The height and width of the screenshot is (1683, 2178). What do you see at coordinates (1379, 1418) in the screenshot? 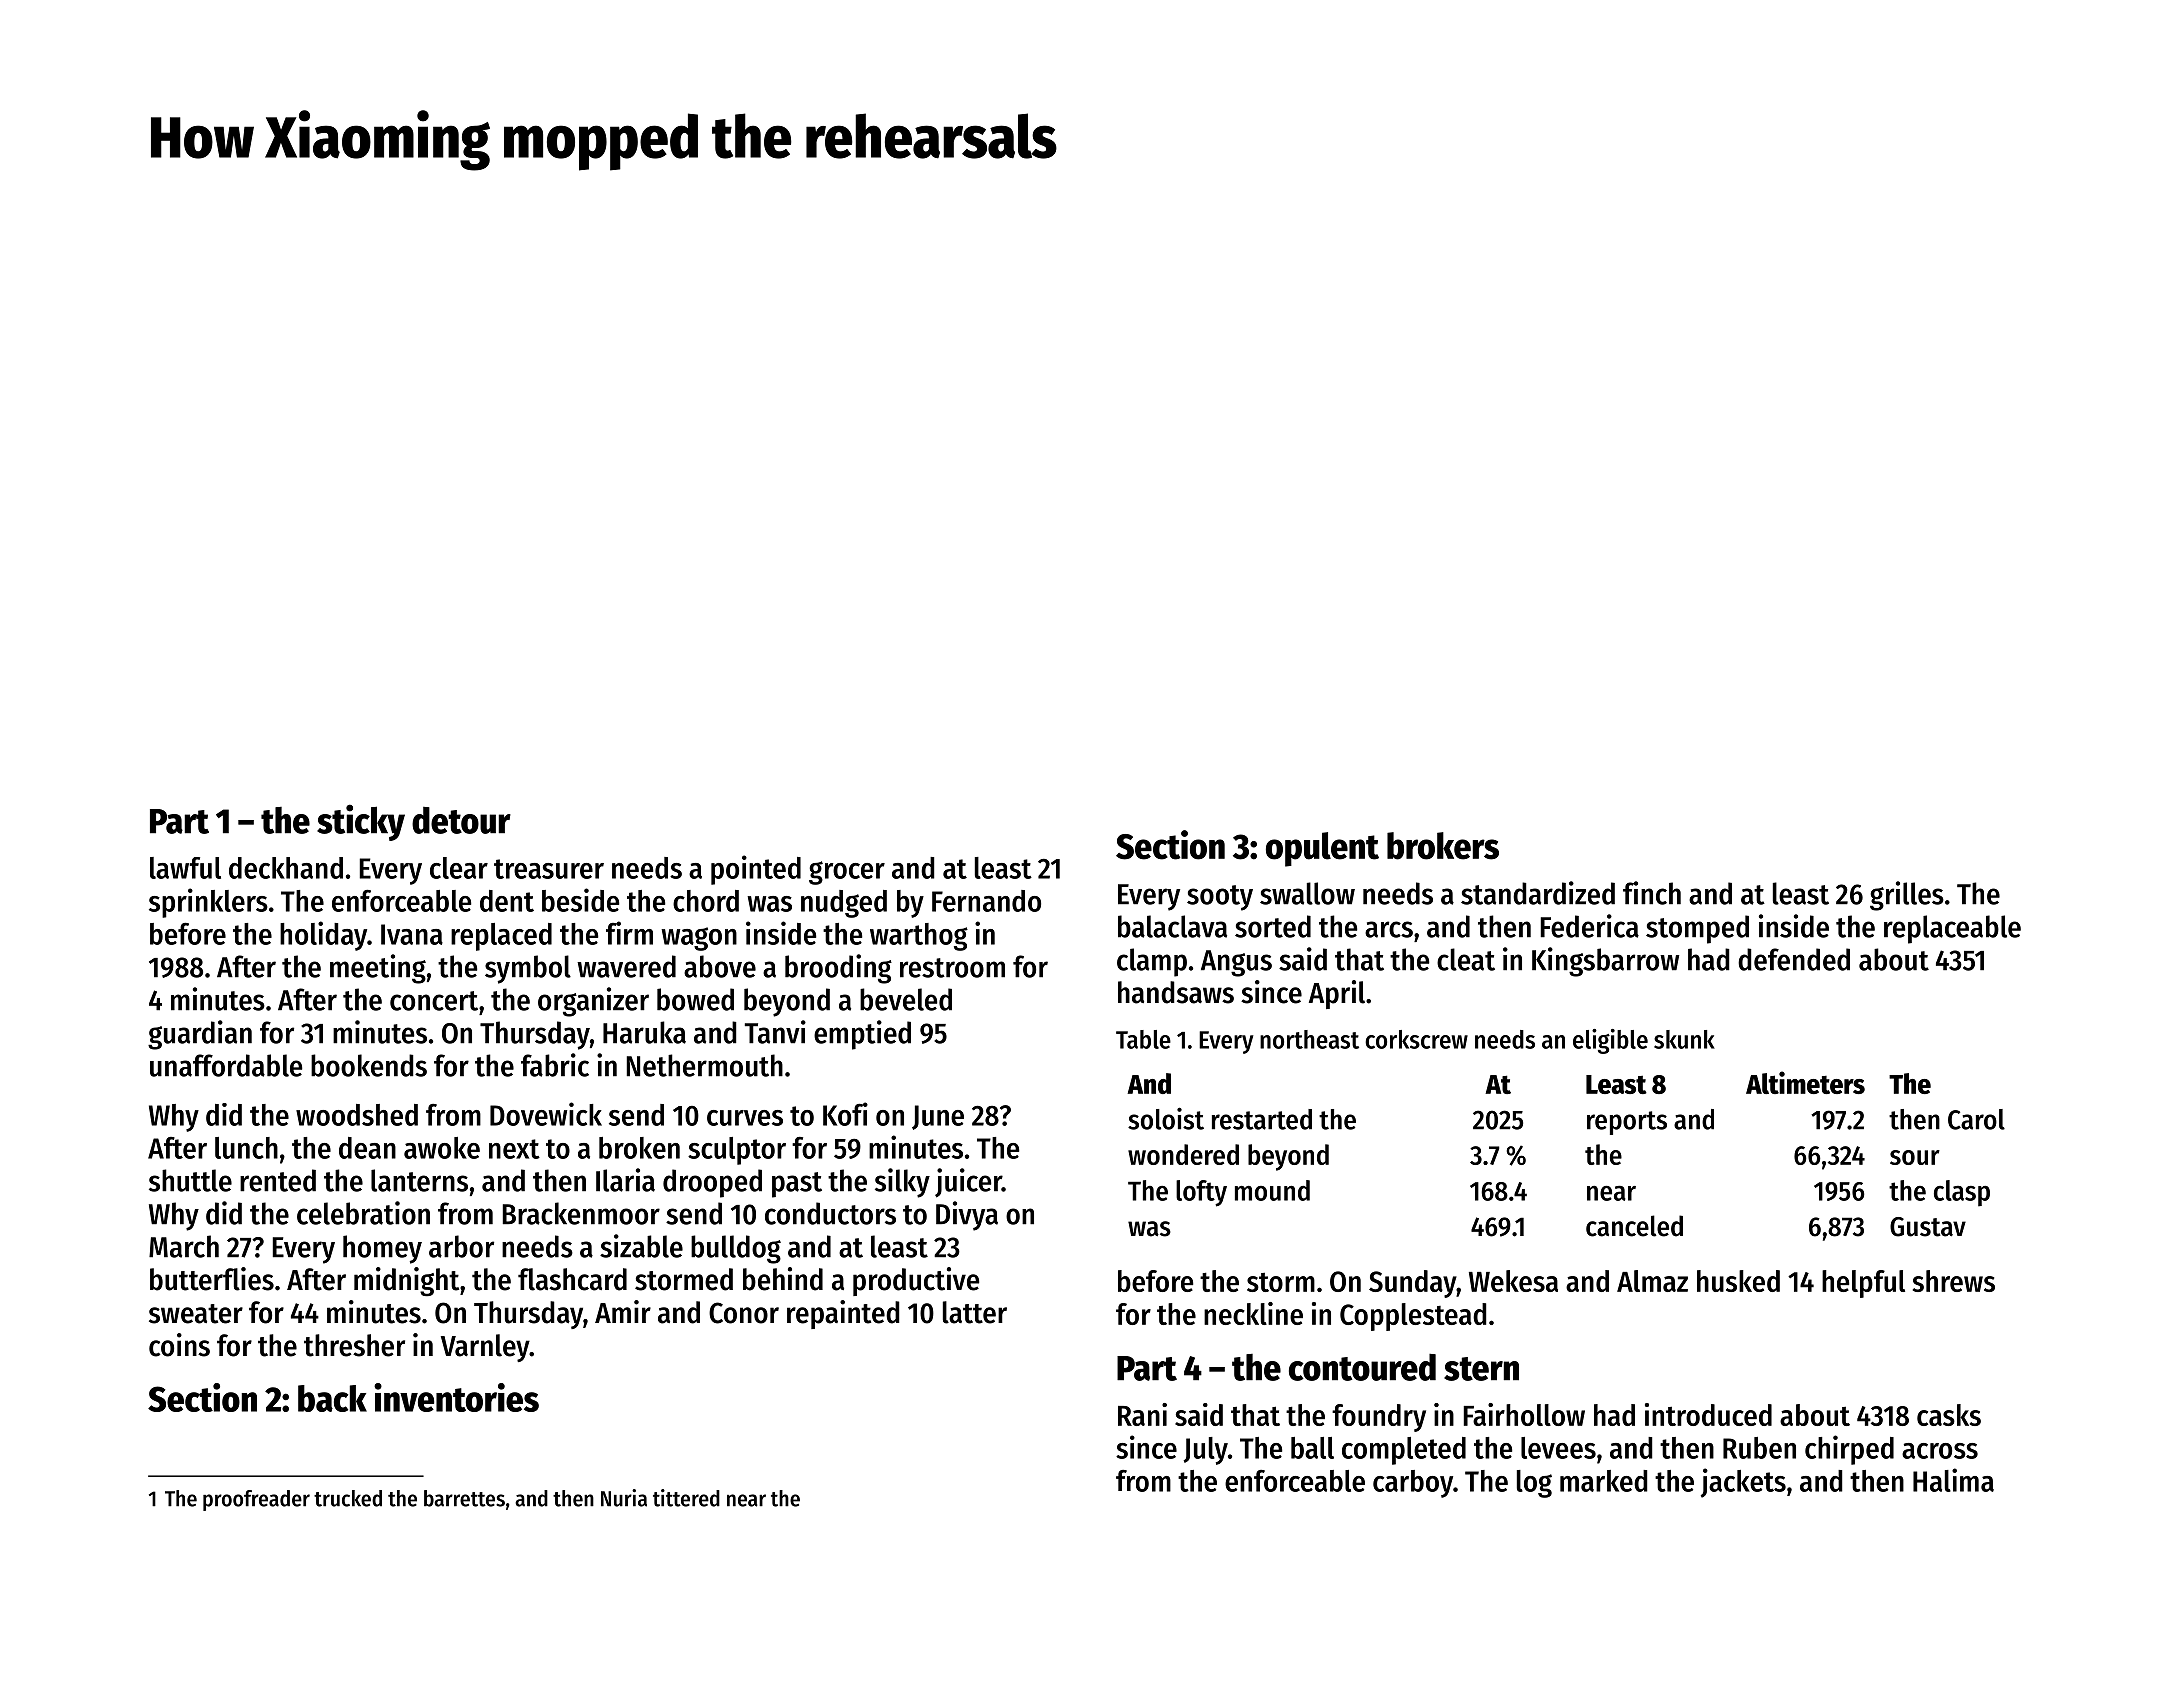
I see `foundry` at bounding box center [1379, 1418].
